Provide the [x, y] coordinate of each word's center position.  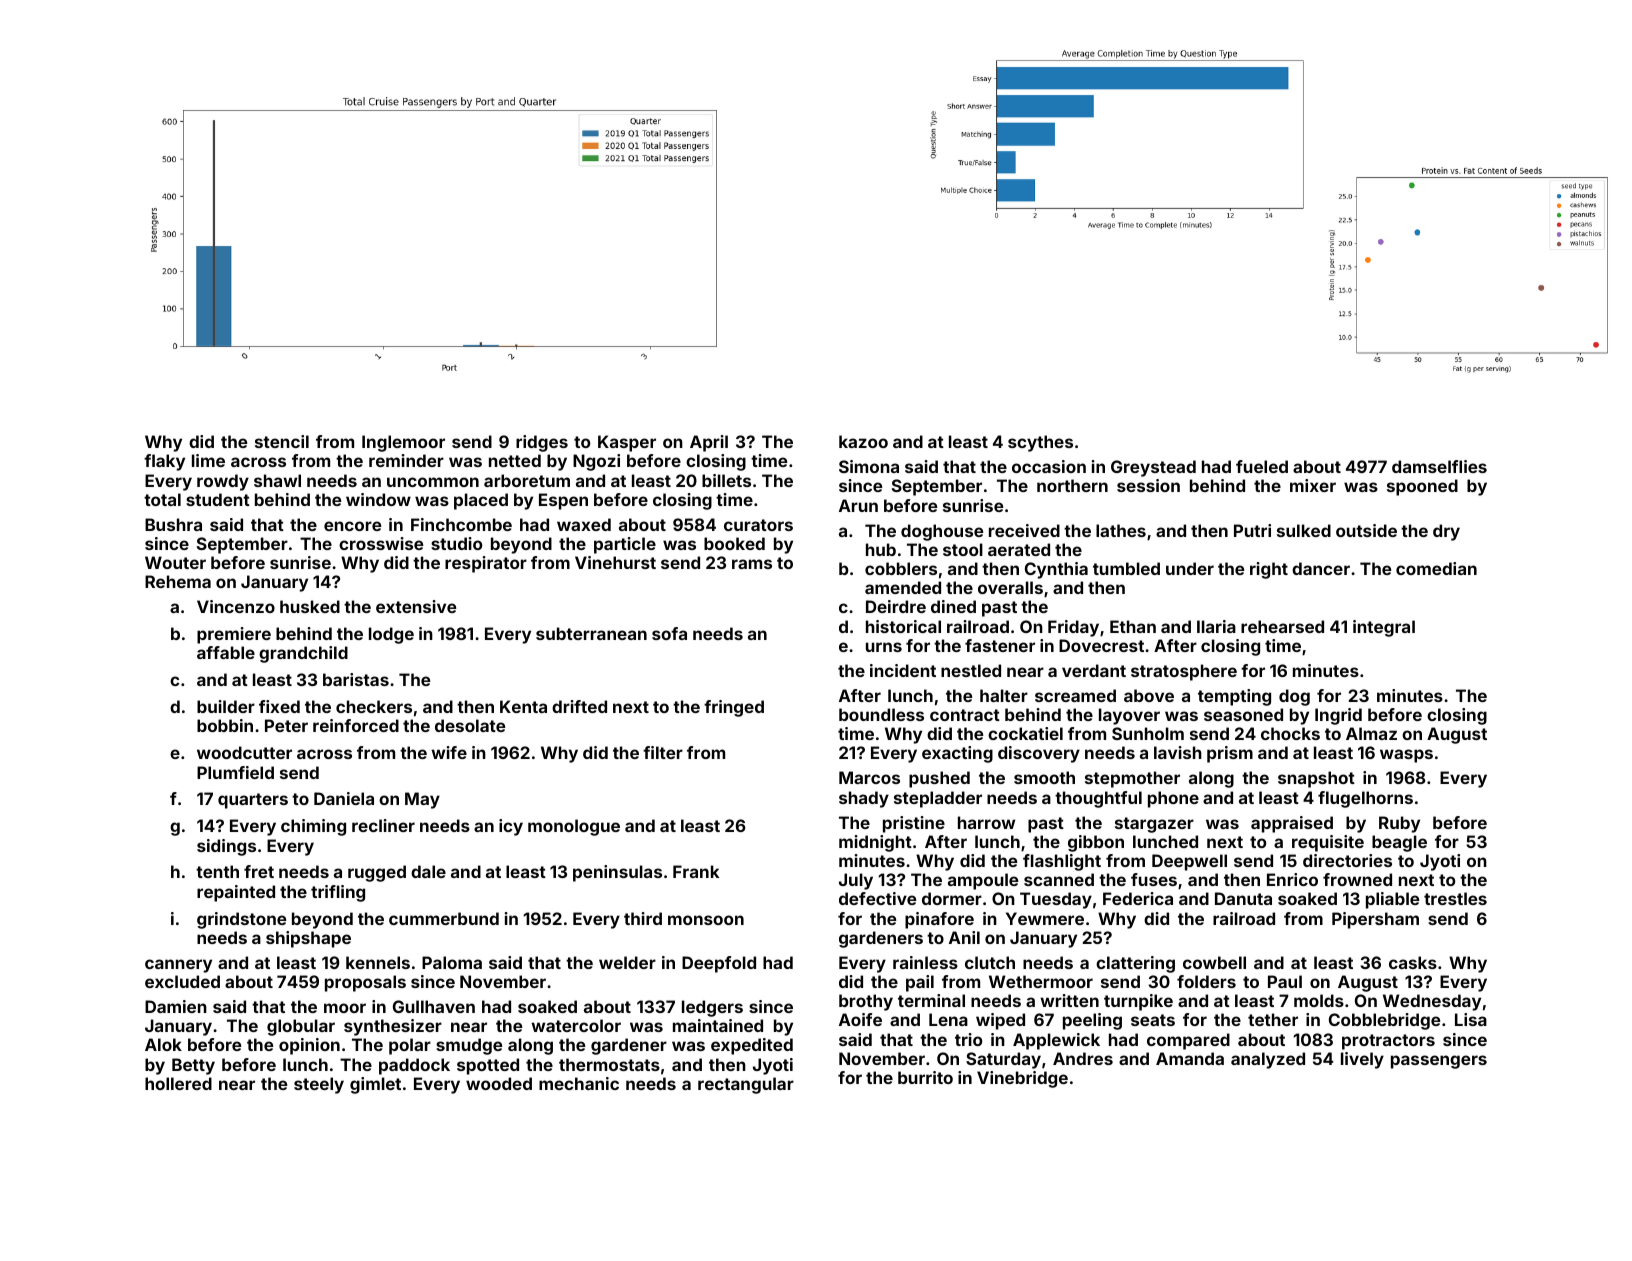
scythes [1040, 443]
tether [1273, 1019]
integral [1384, 628]
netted [515, 460]
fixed [279, 706]
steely [319, 1085]
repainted [236, 893]
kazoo [863, 441]
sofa [669, 633]
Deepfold [719, 964]
